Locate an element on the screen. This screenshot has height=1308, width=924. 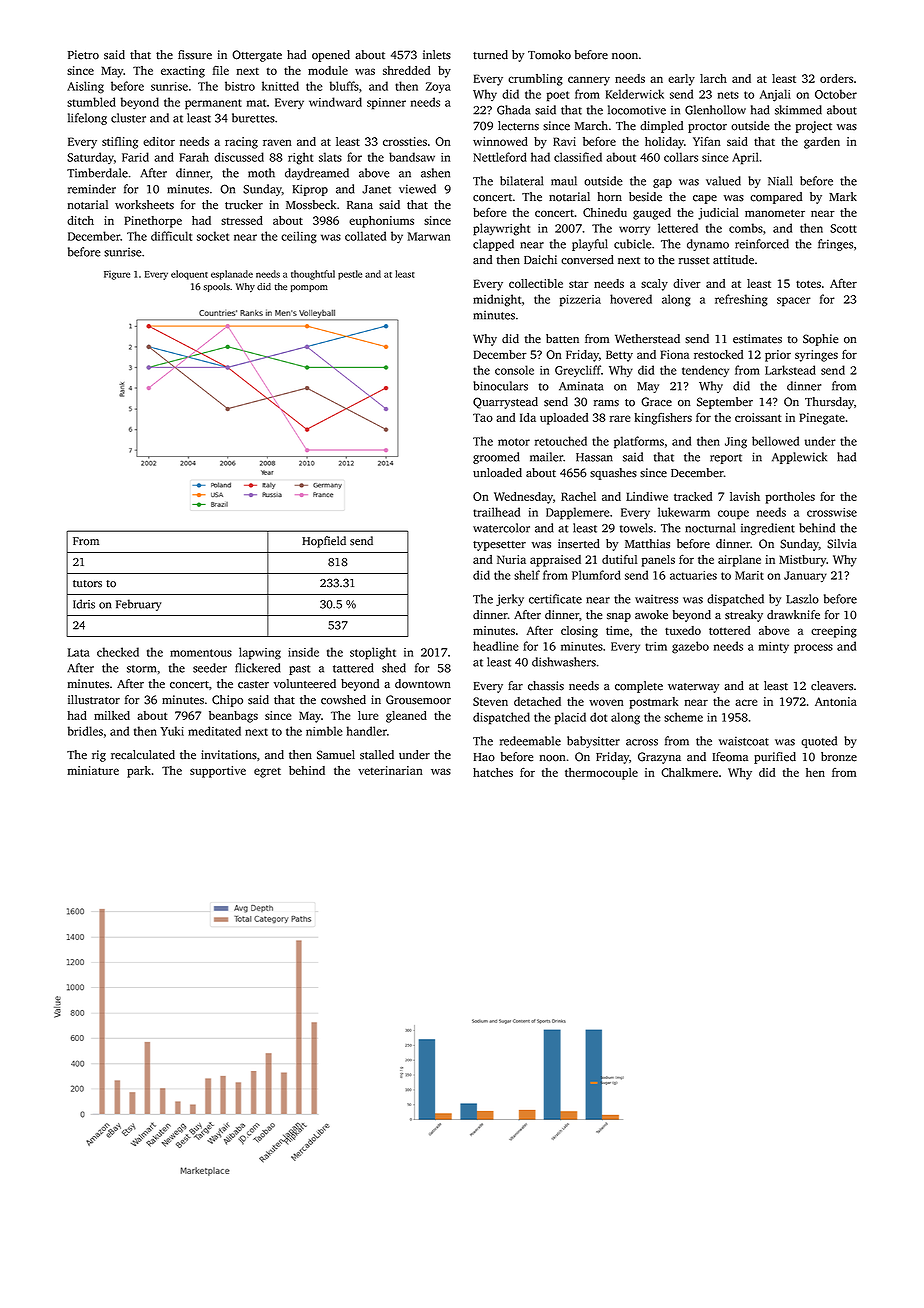
ditch is located at coordinates (80, 220).
